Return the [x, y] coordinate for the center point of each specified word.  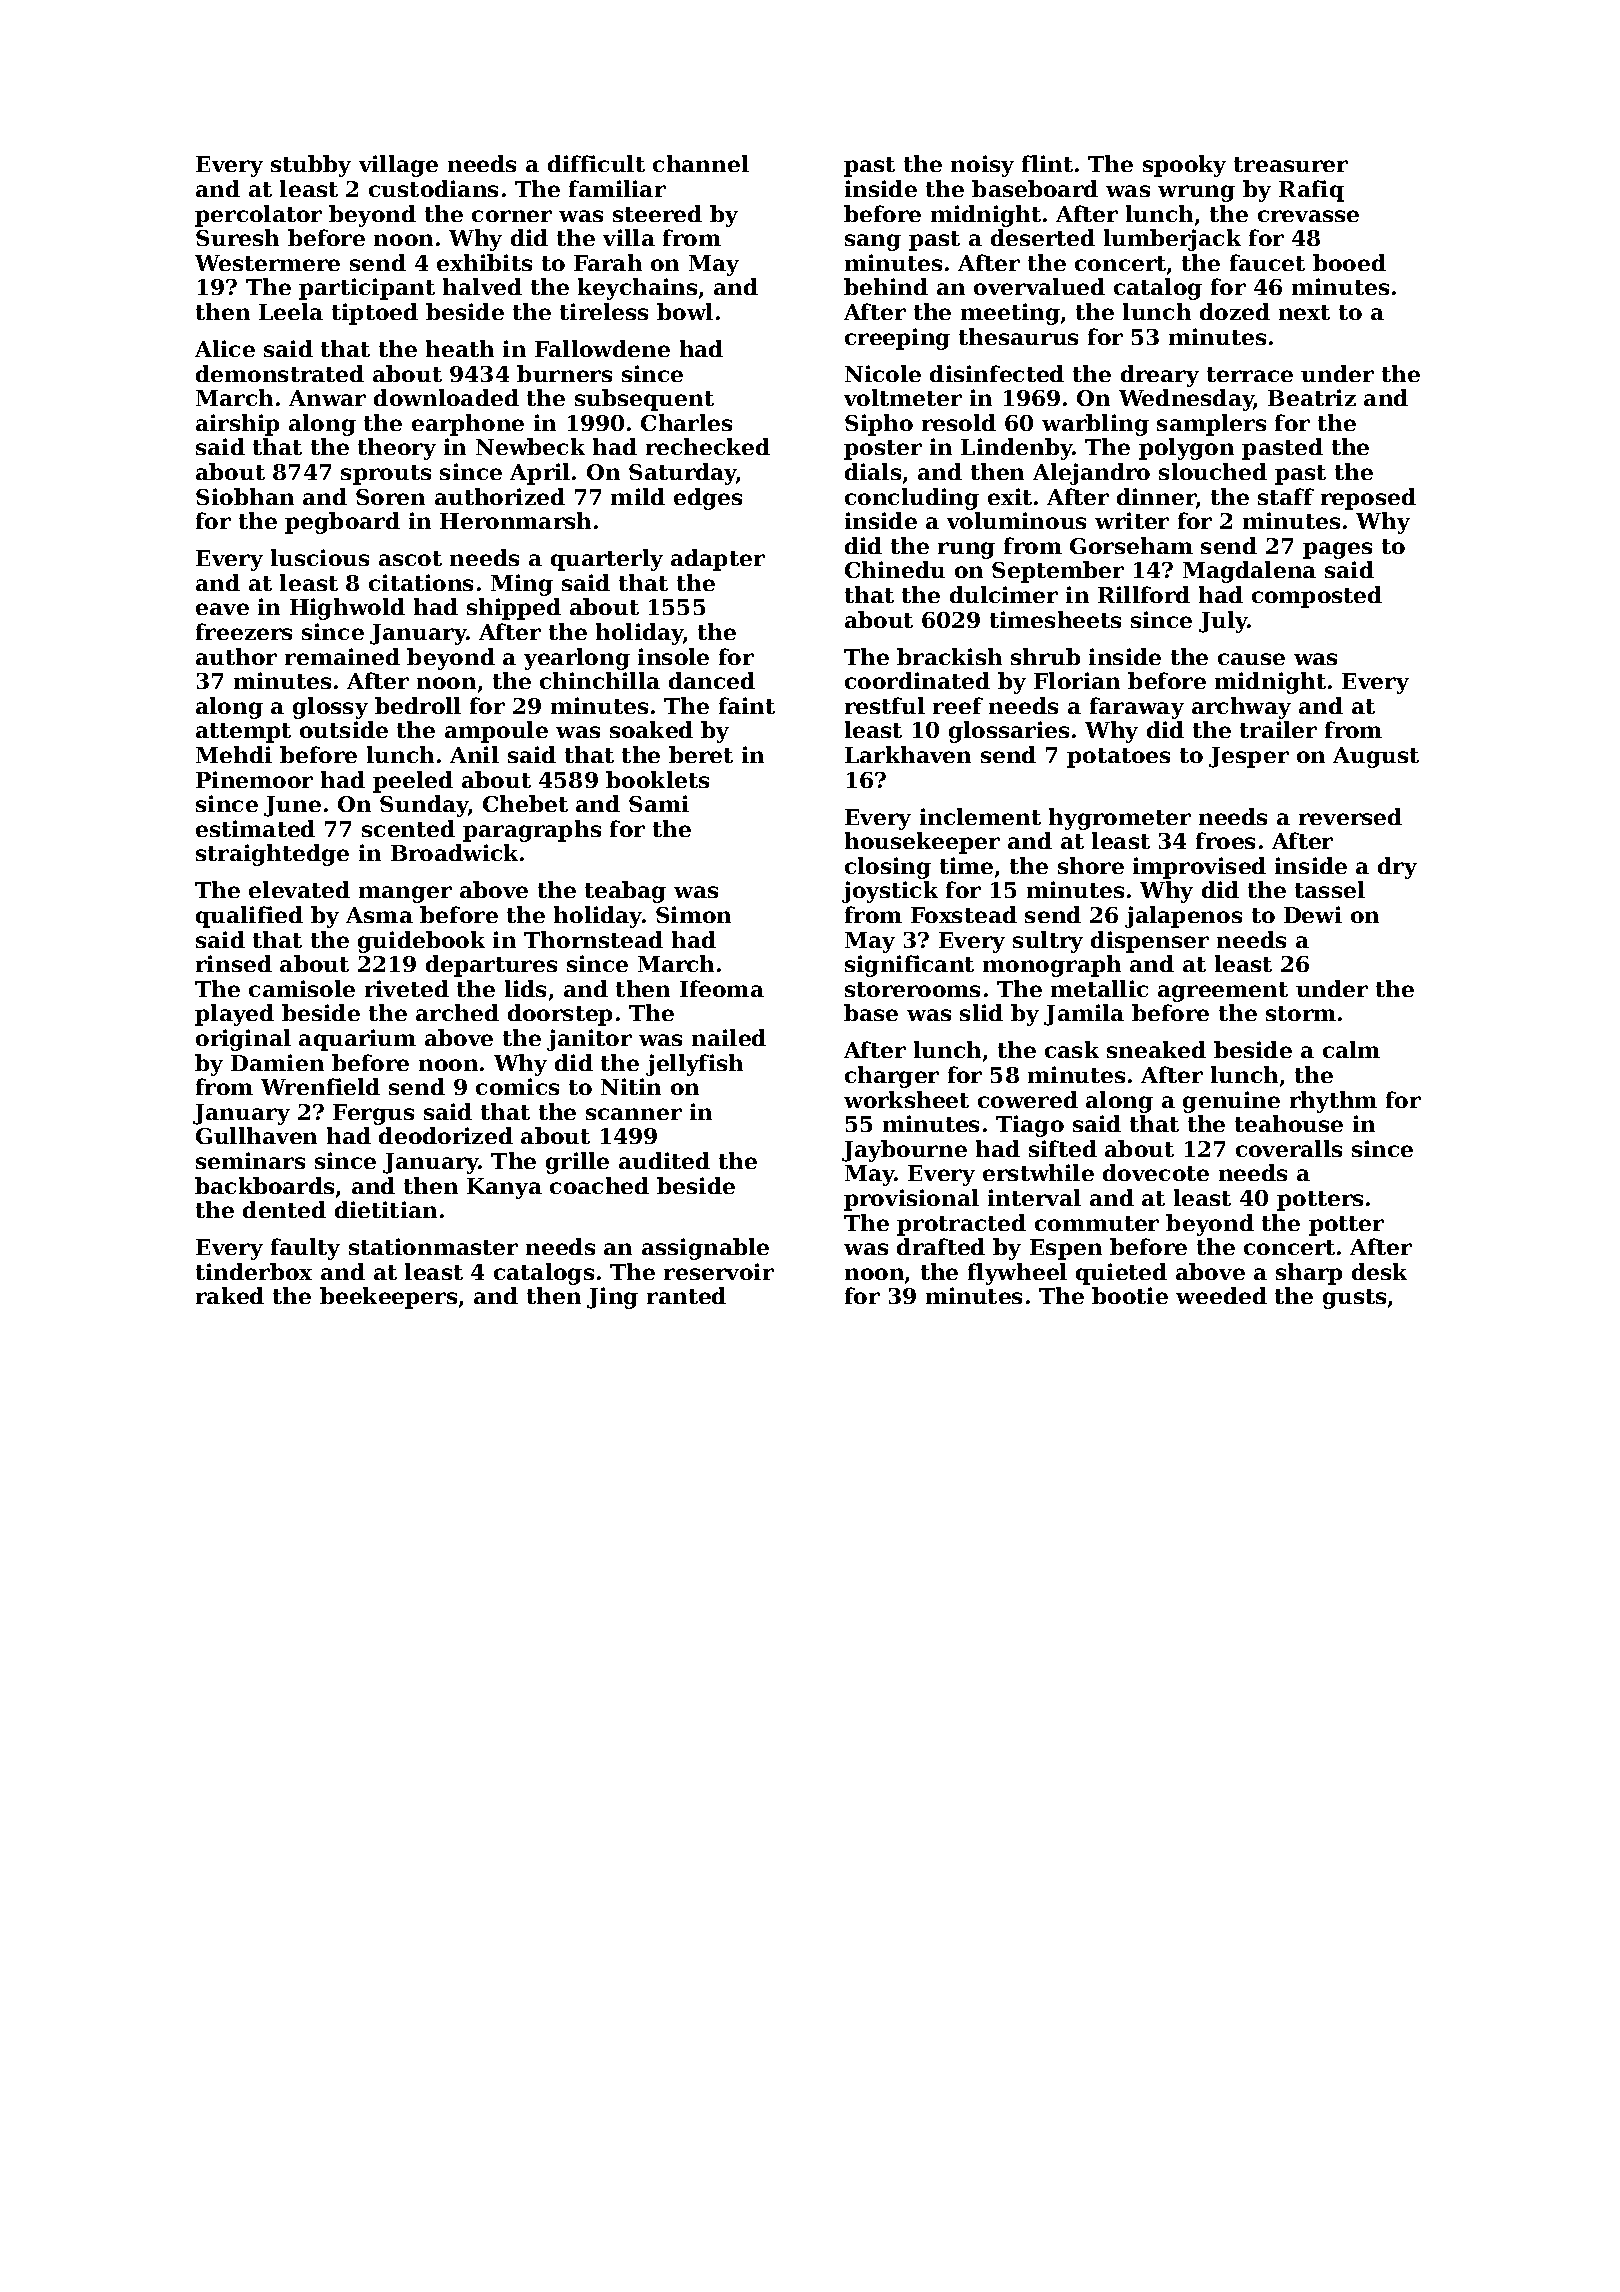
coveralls [1289, 1148]
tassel [1330, 889]
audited [664, 1160]
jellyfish [694, 1065]
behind [886, 286]
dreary [1160, 376]
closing [888, 868]
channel [701, 163]
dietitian [386, 1209]
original [243, 1040]
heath [460, 348]
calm [1351, 1049]
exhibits [484, 262]
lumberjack [1172, 240]
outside [344, 729]
